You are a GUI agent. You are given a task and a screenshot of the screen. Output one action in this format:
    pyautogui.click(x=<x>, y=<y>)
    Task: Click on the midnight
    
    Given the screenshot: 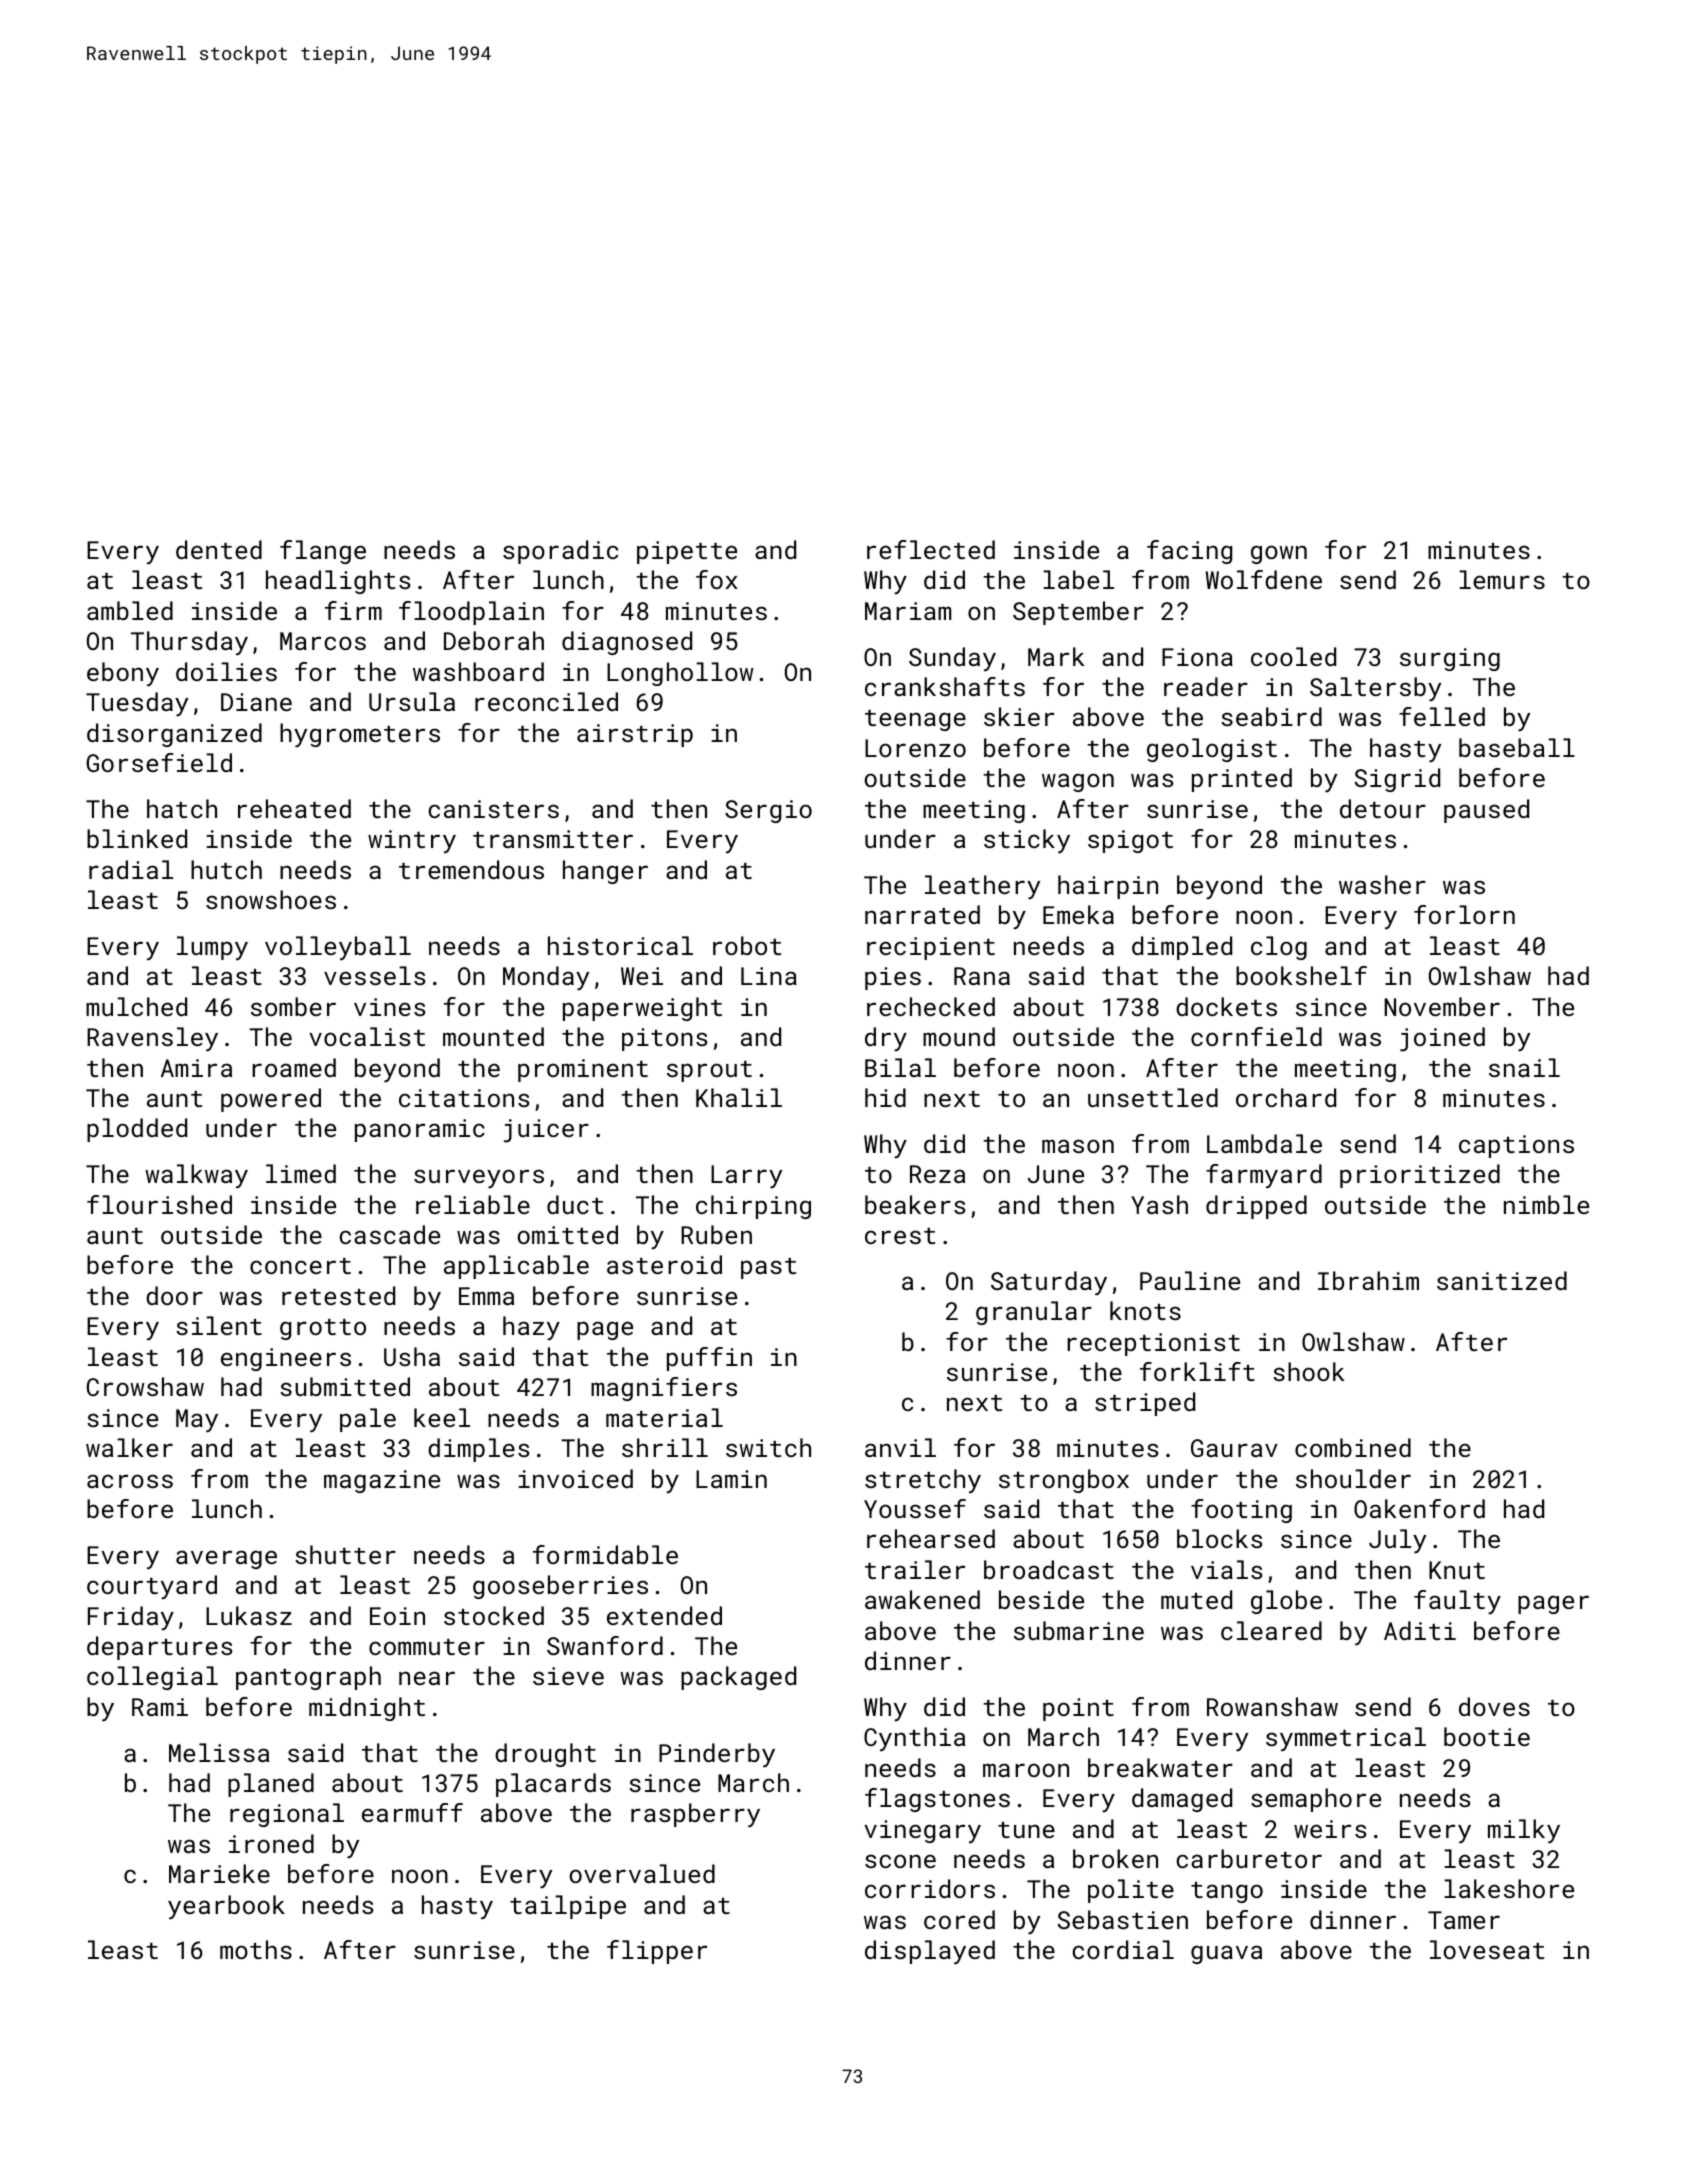 What is the action you would take?
    pyautogui.click(x=367, y=1709)
